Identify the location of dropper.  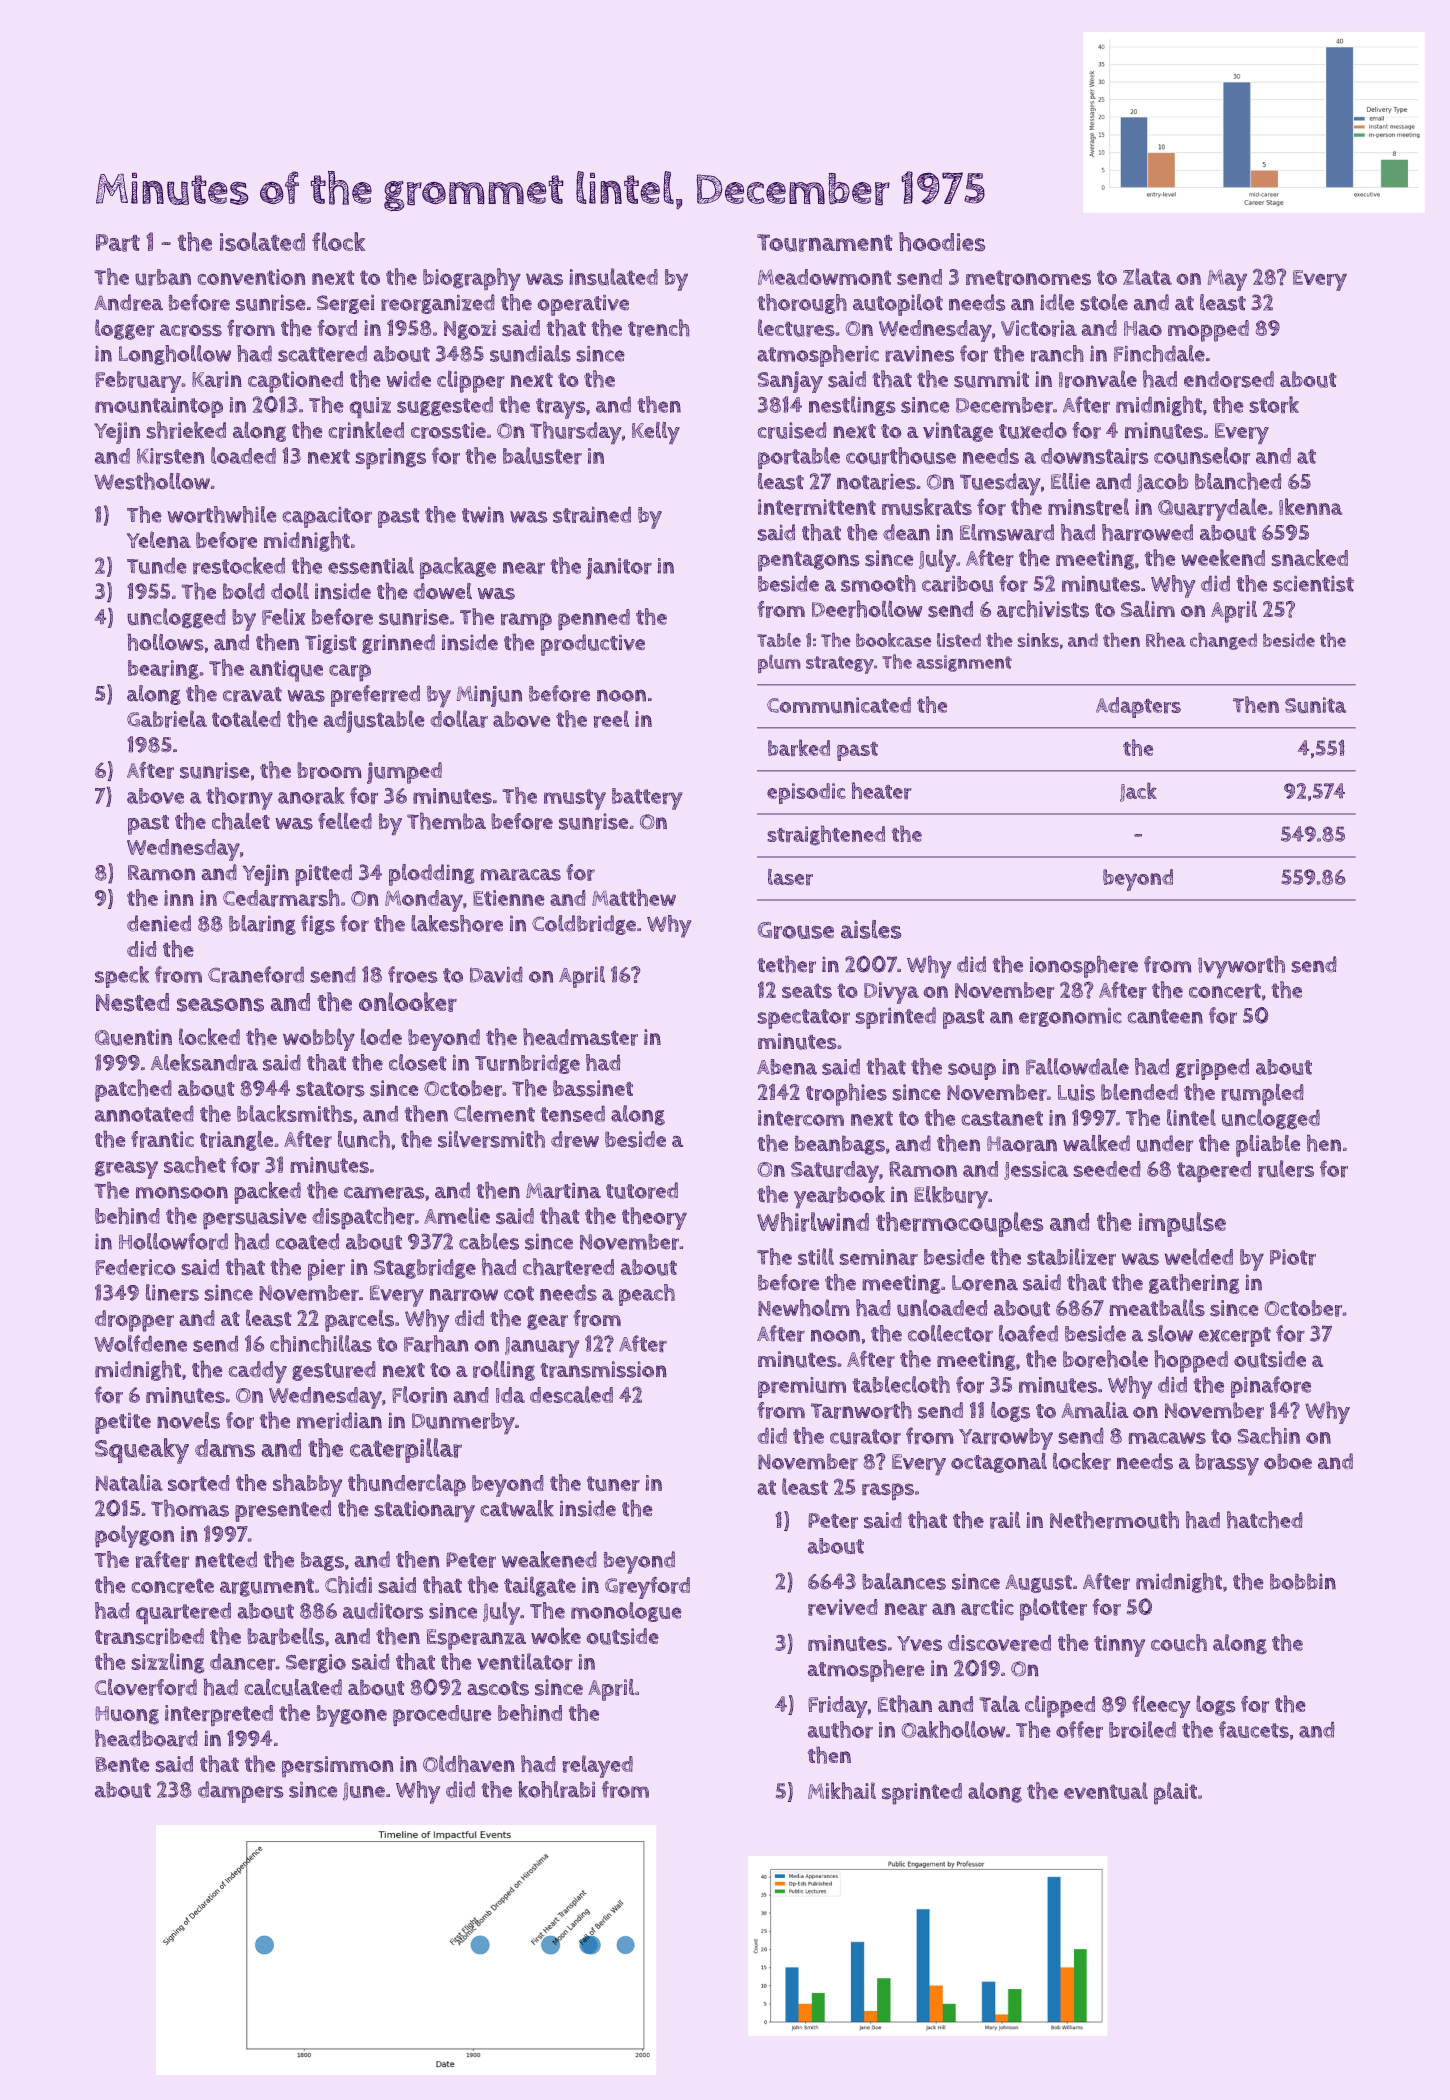
(134, 1321).
